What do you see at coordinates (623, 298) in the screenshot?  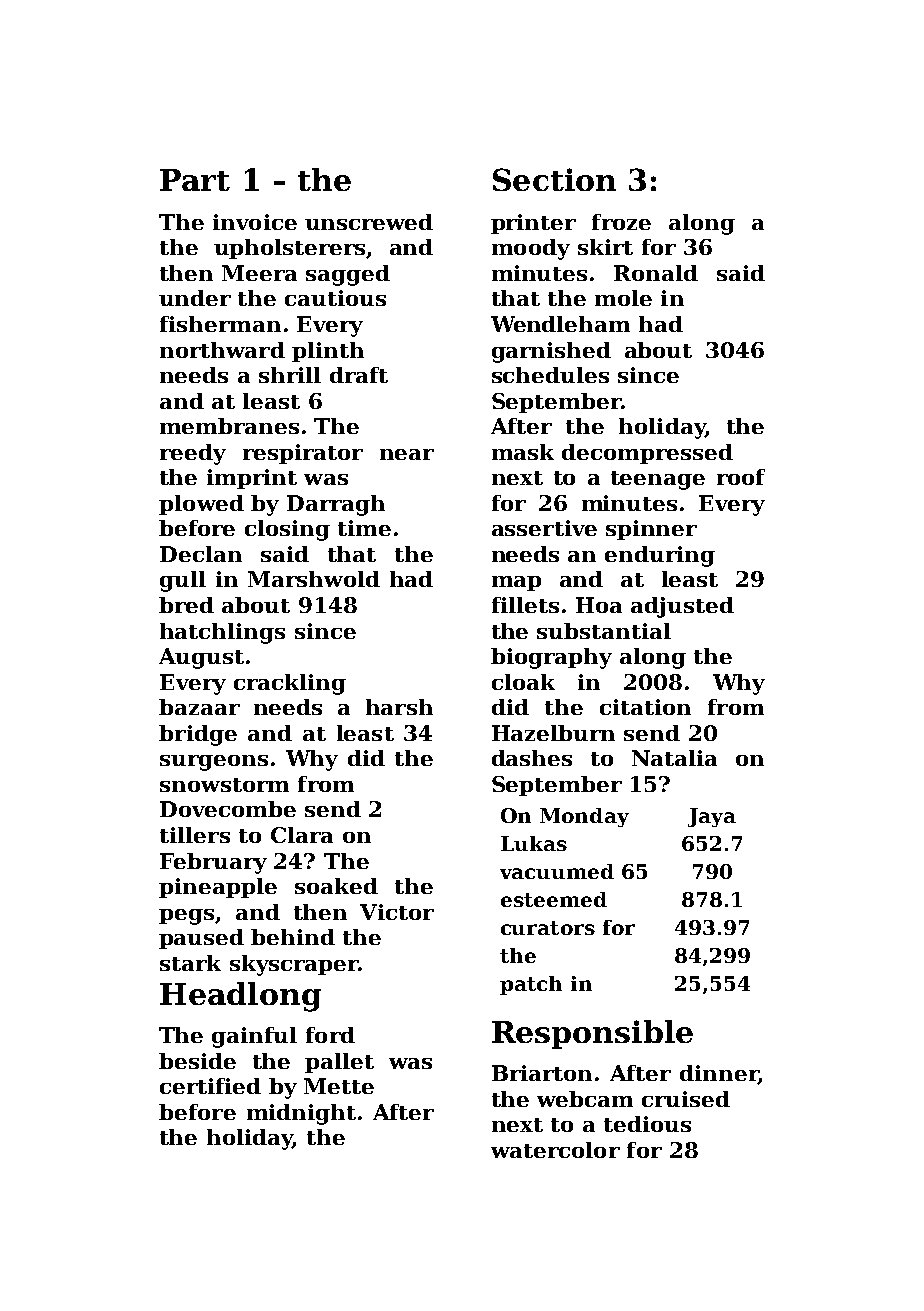 I see `mole` at bounding box center [623, 298].
